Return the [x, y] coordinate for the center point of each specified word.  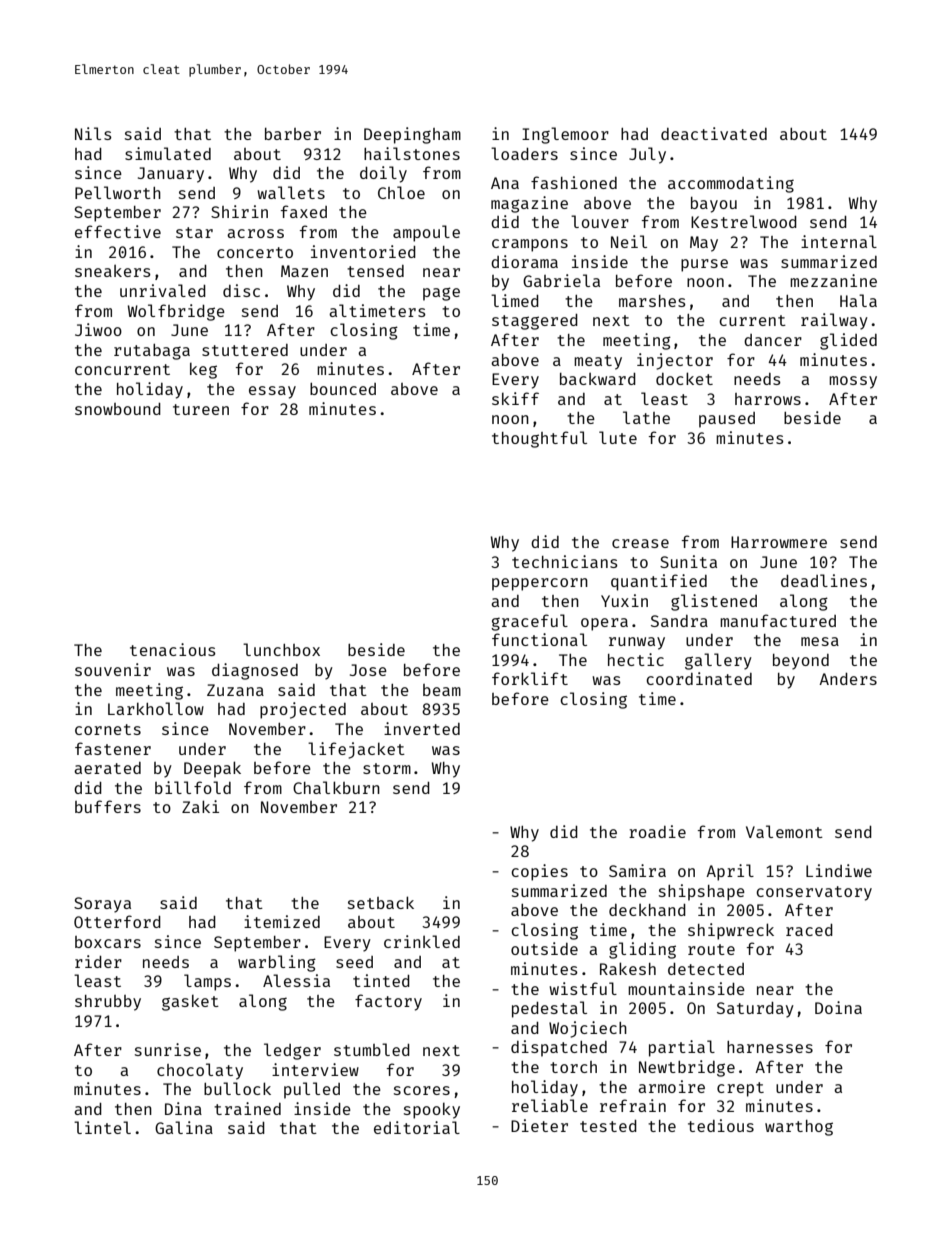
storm [387, 768]
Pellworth [118, 192]
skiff [515, 398]
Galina [184, 1127]
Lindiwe [839, 870]
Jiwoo [98, 329]
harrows [768, 399]
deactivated [714, 133]
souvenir [113, 669]
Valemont [784, 831]
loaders [524, 153]
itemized [282, 921]
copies [539, 872]
